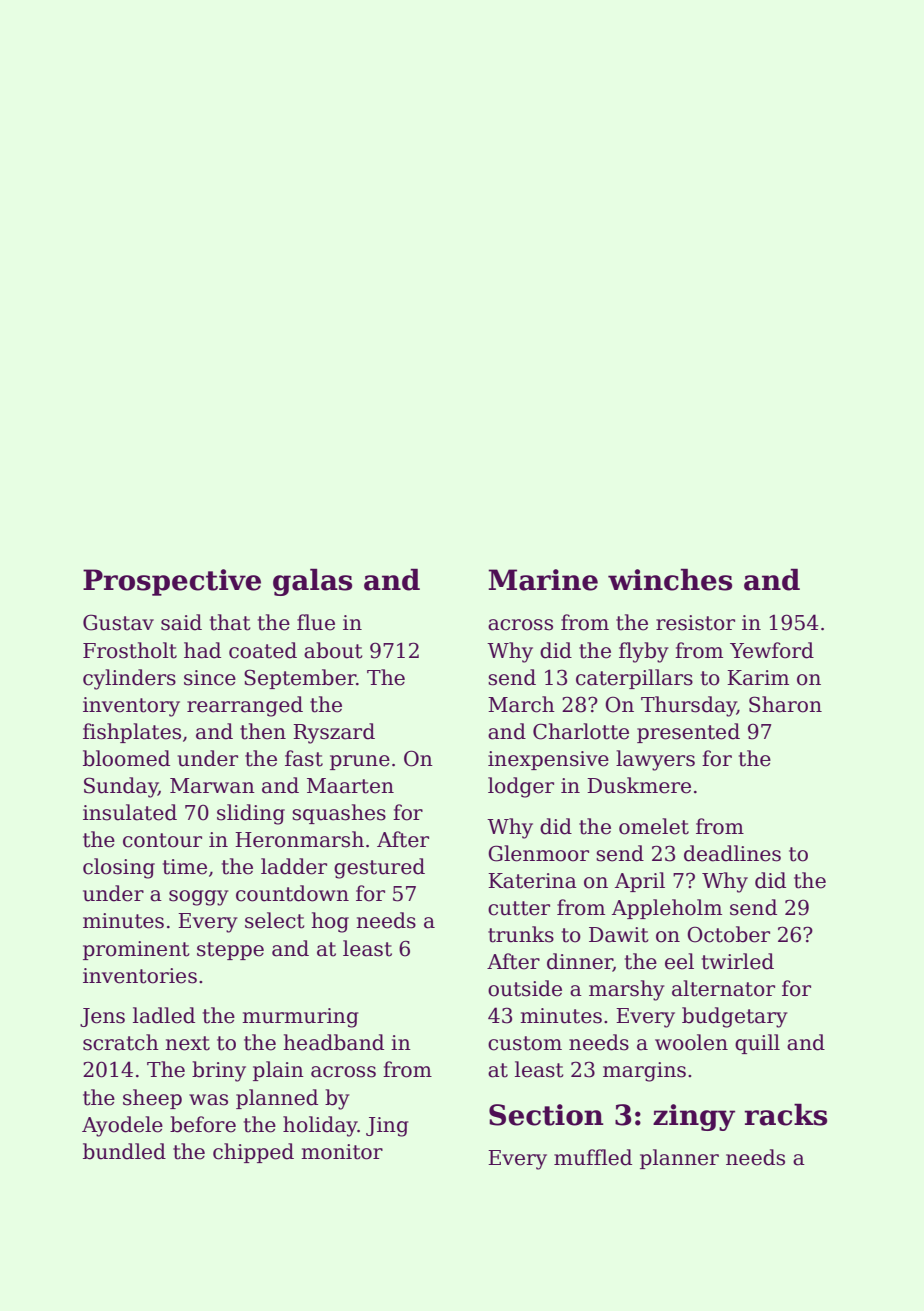 This image has height=1311, width=924. What do you see at coordinates (122, 1126) in the image?
I see `Ayodele` at bounding box center [122, 1126].
